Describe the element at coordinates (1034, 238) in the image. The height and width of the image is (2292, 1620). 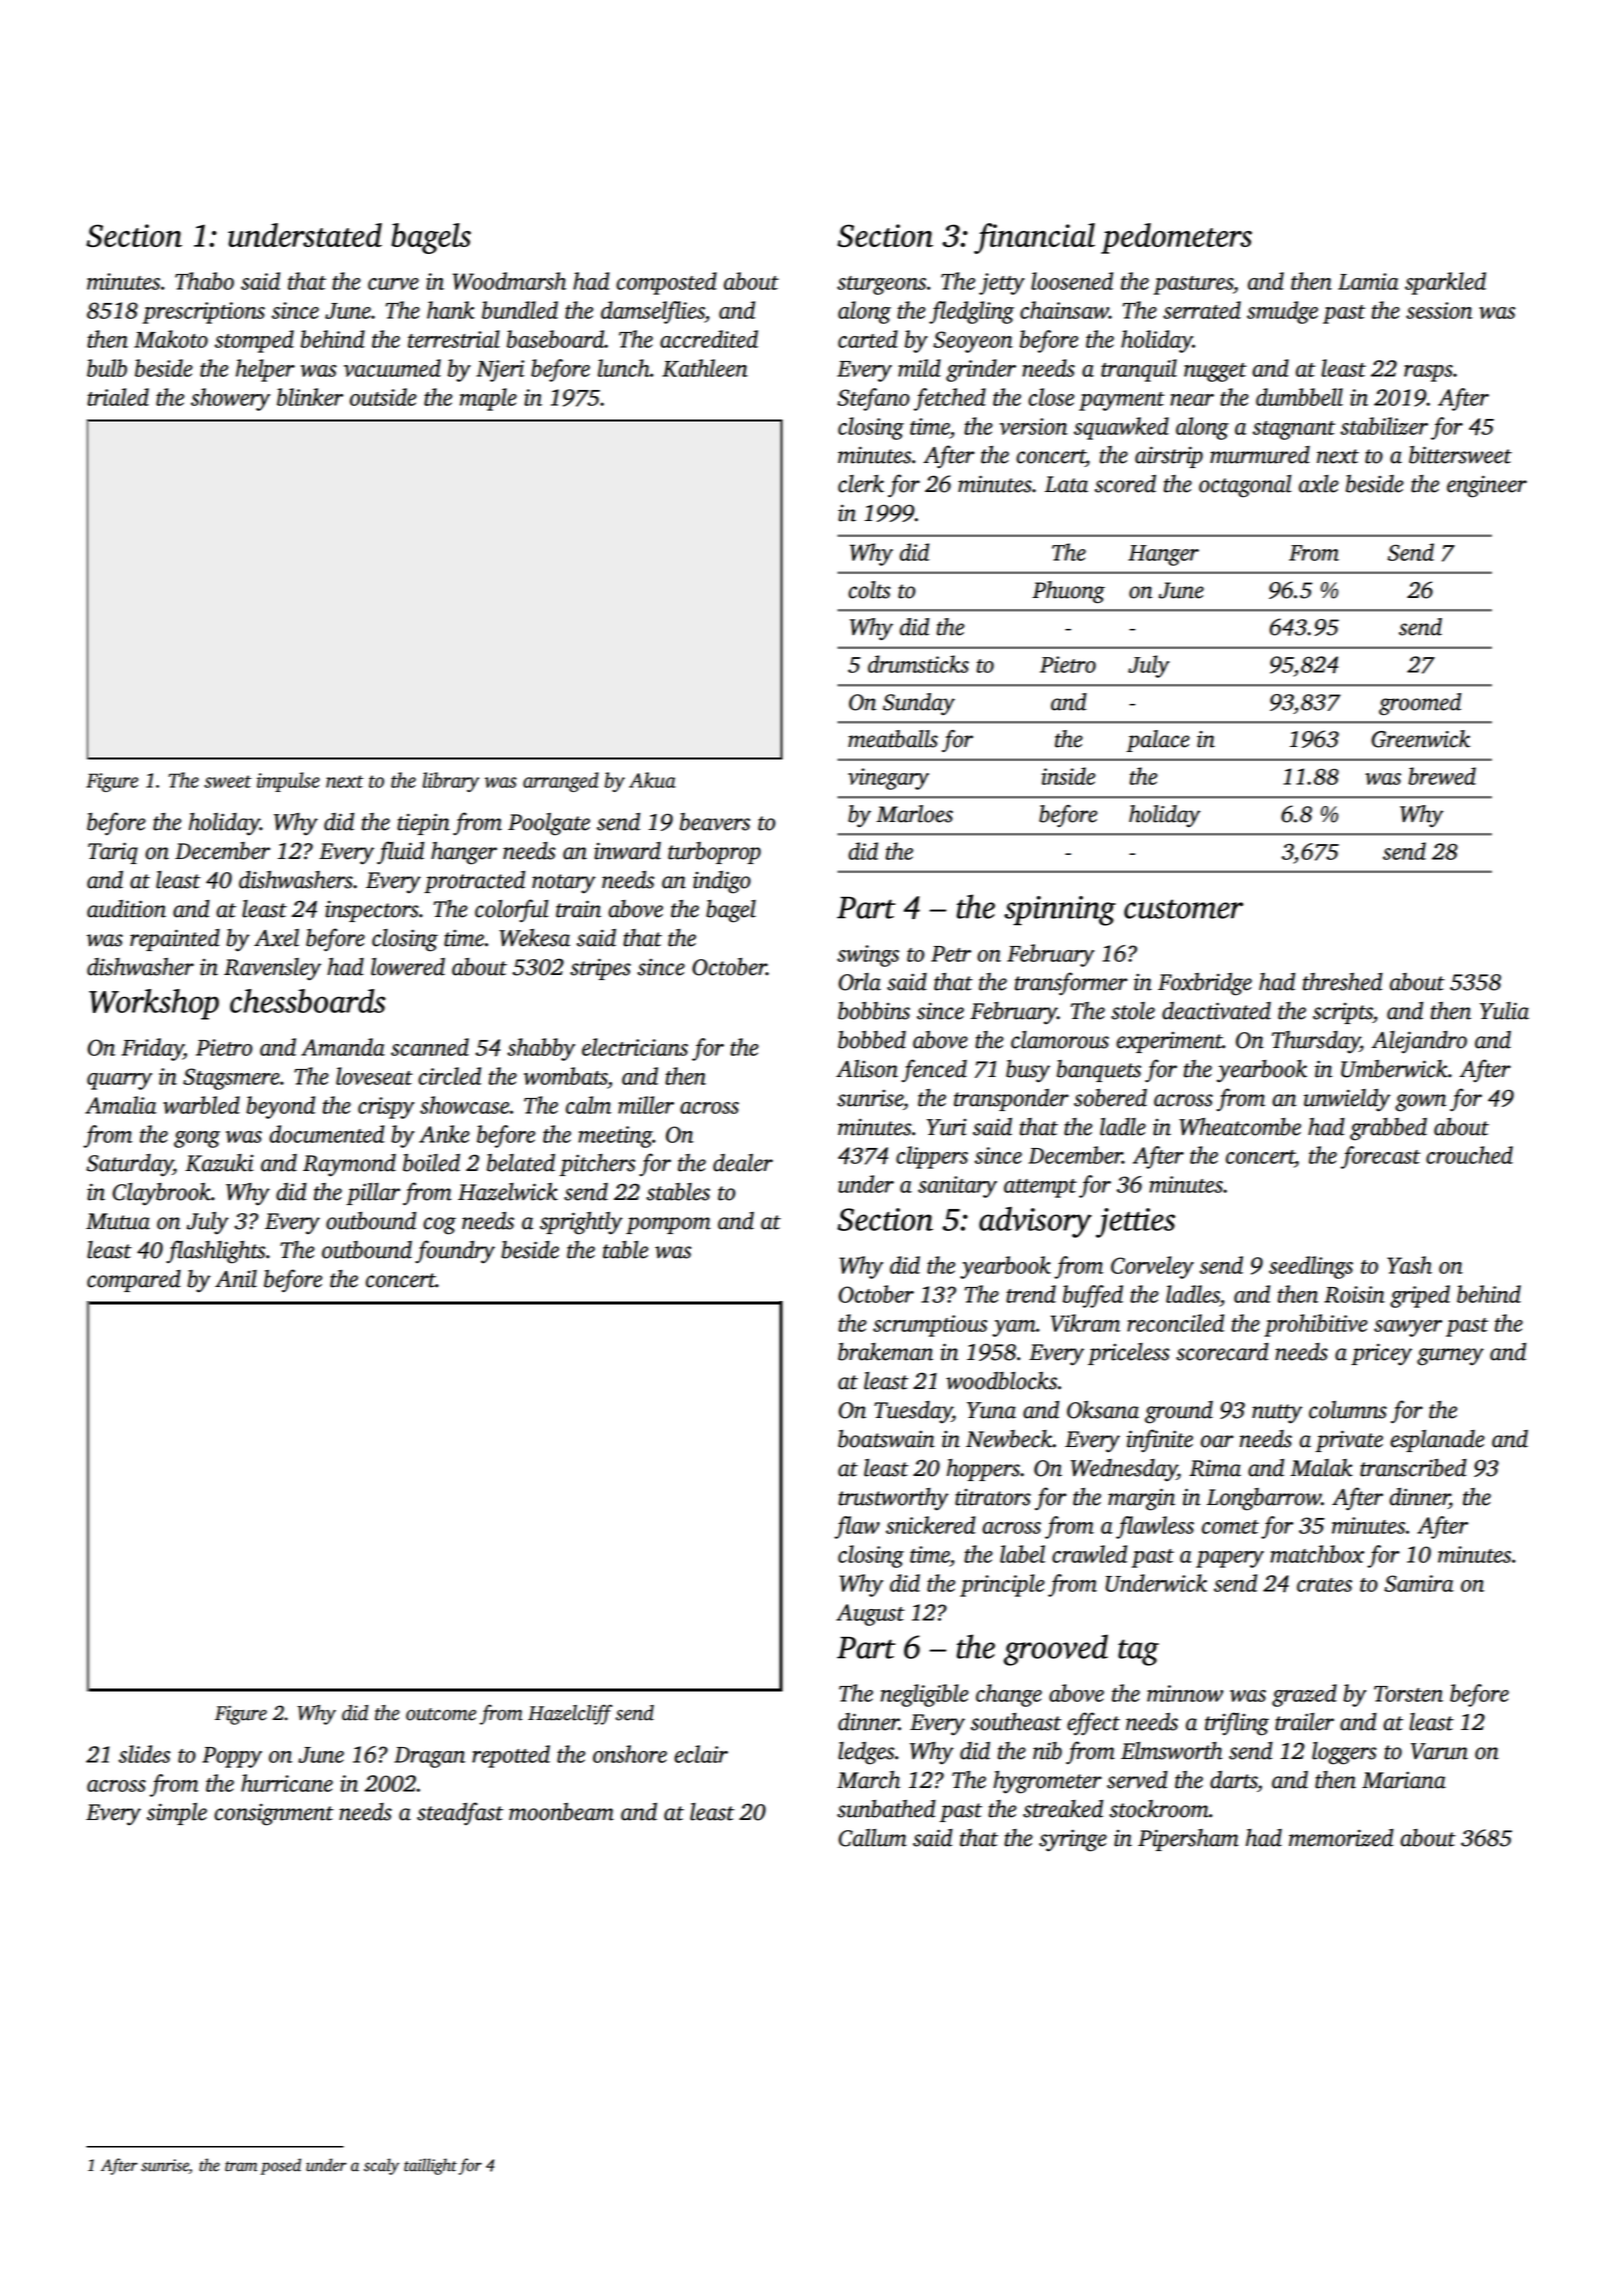
I see `financial` at that location.
